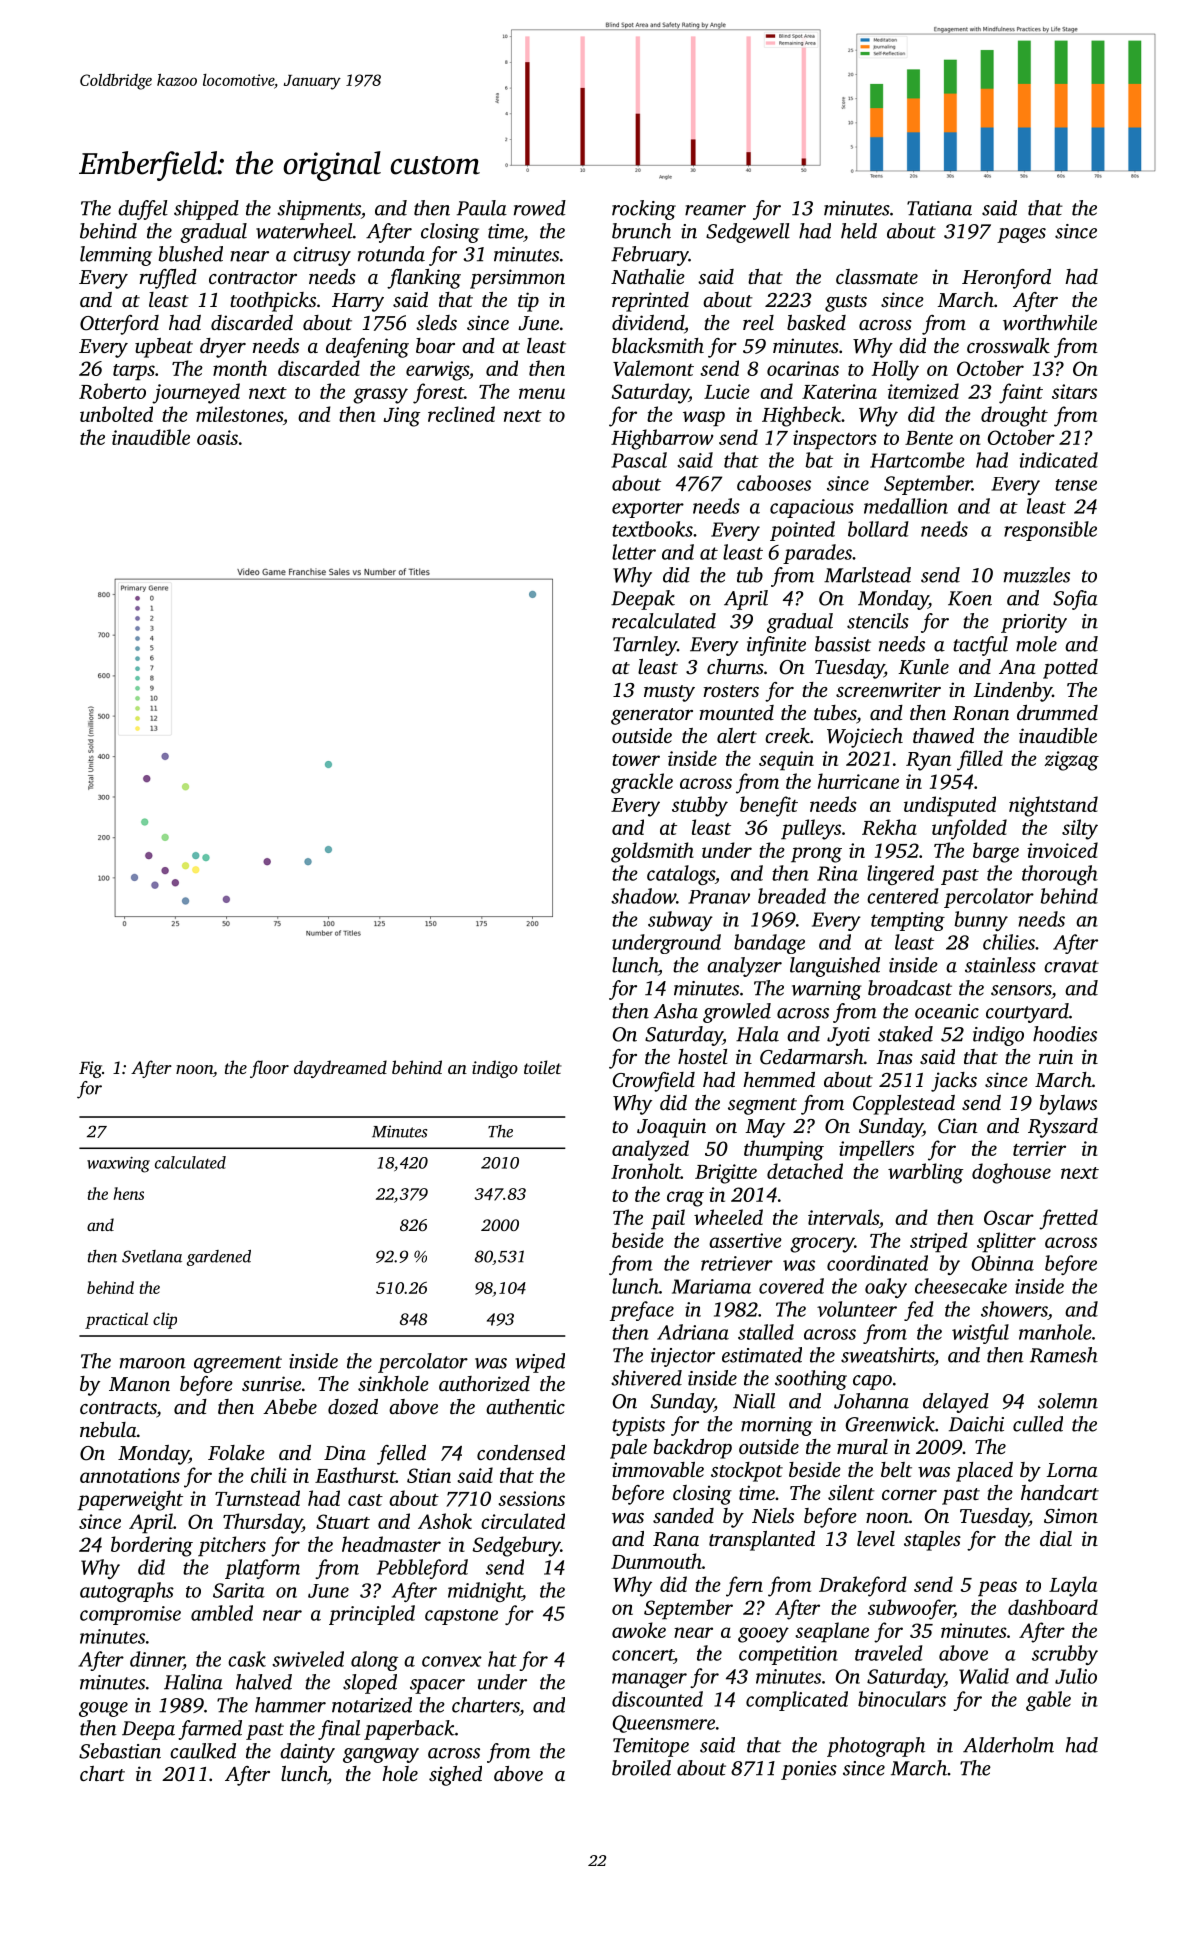  Describe the element at coordinates (217, 437) in the image. I see `oasis` at that location.
